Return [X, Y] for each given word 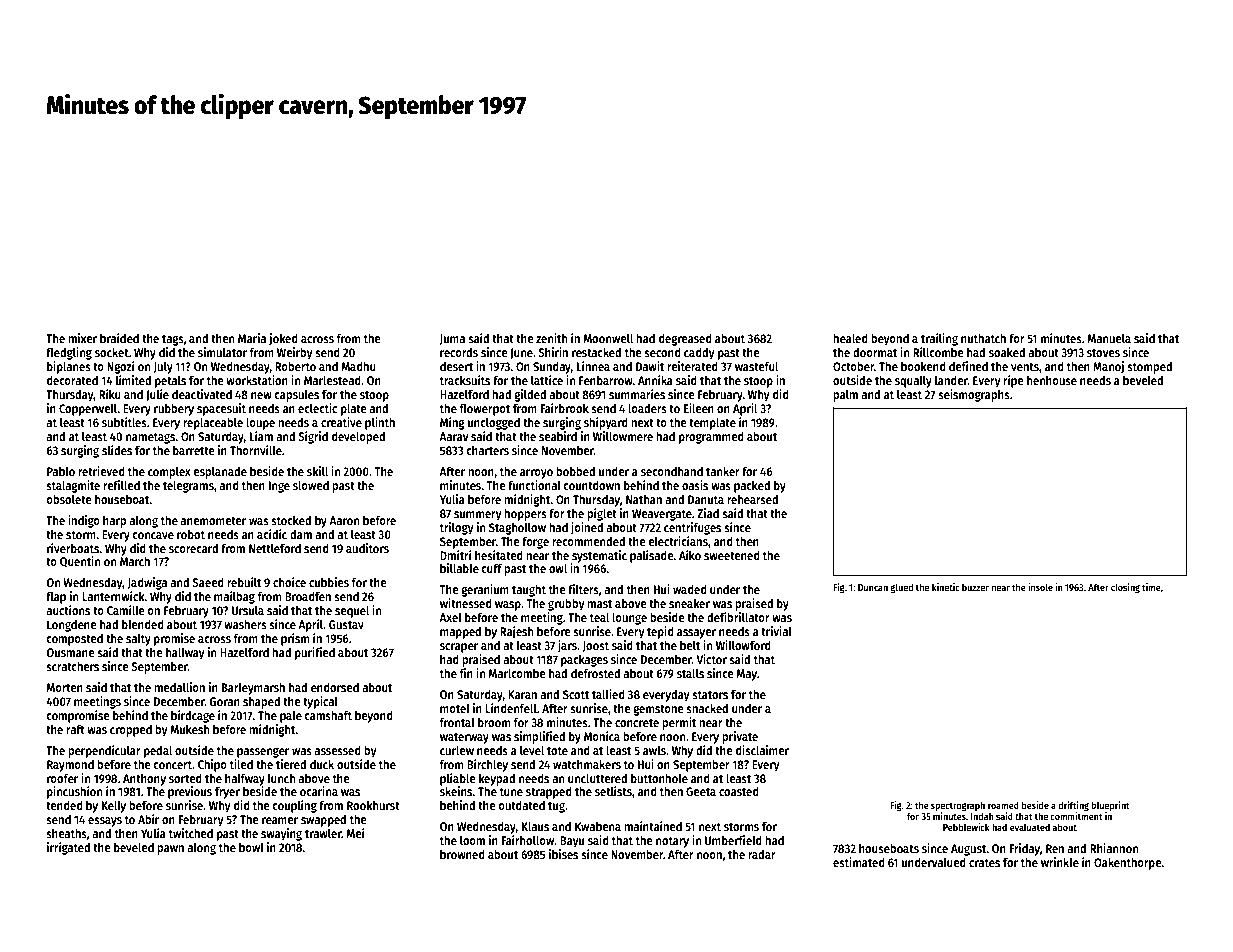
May [747, 675]
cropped [131, 730]
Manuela [1109, 338]
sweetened [732, 555]
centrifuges [692, 528]
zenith [551, 338]
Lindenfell [511, 708]
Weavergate [662, 515]
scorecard [193, 548]
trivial [776, 631]
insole [1040, 587]
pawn [170, 850]
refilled [121, 485]
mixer [82, 338]
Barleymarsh [253, 688]
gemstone [658, 710]
